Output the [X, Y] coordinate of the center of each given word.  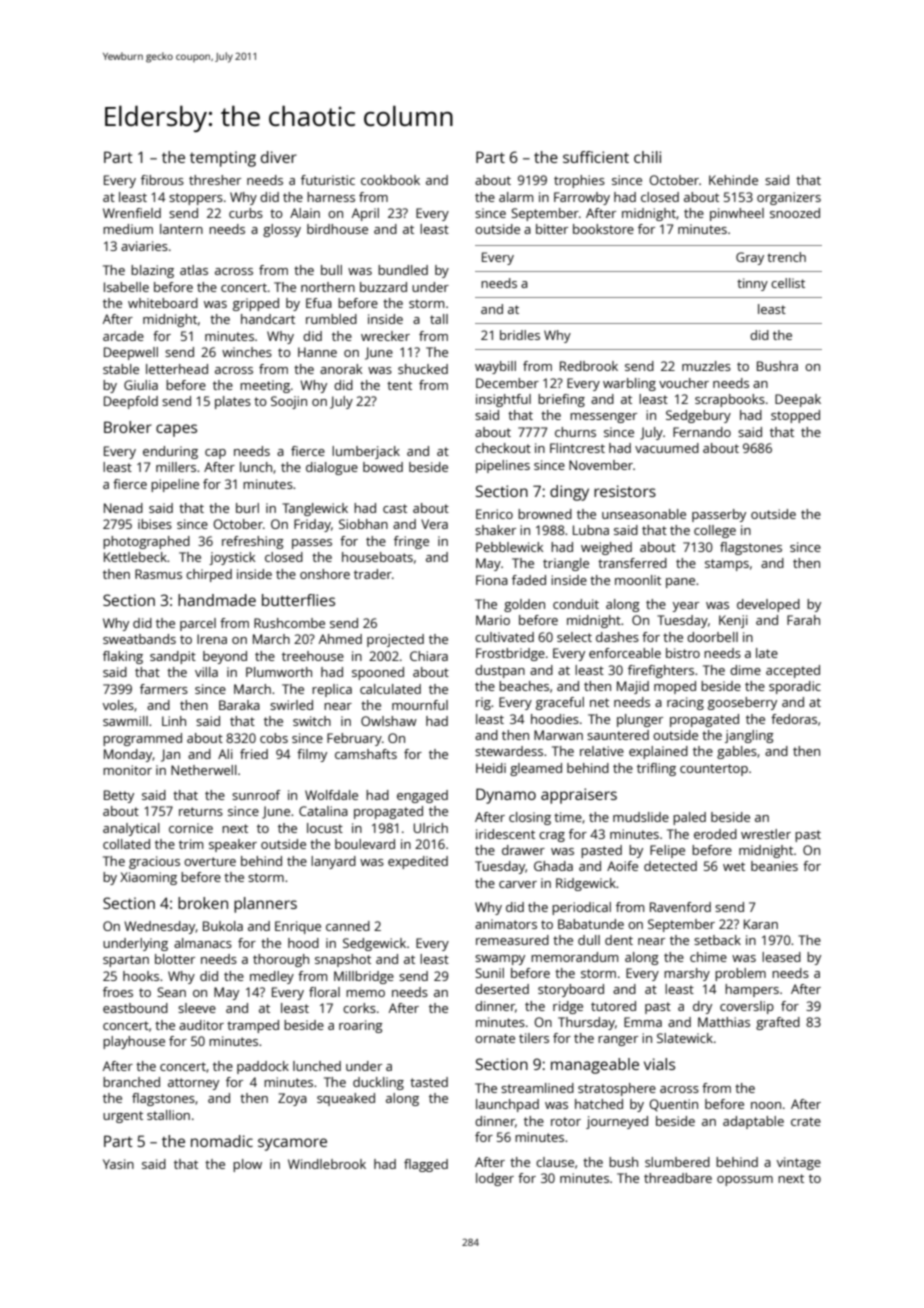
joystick [232, 558]
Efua [319, 303]
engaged [422, 796]
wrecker [385, 336]
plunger [640, 720]
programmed [142, 739]
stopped [795, 416]
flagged [426, 1165]
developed [768, 605]
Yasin [118, 1164]
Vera [434, 524]
